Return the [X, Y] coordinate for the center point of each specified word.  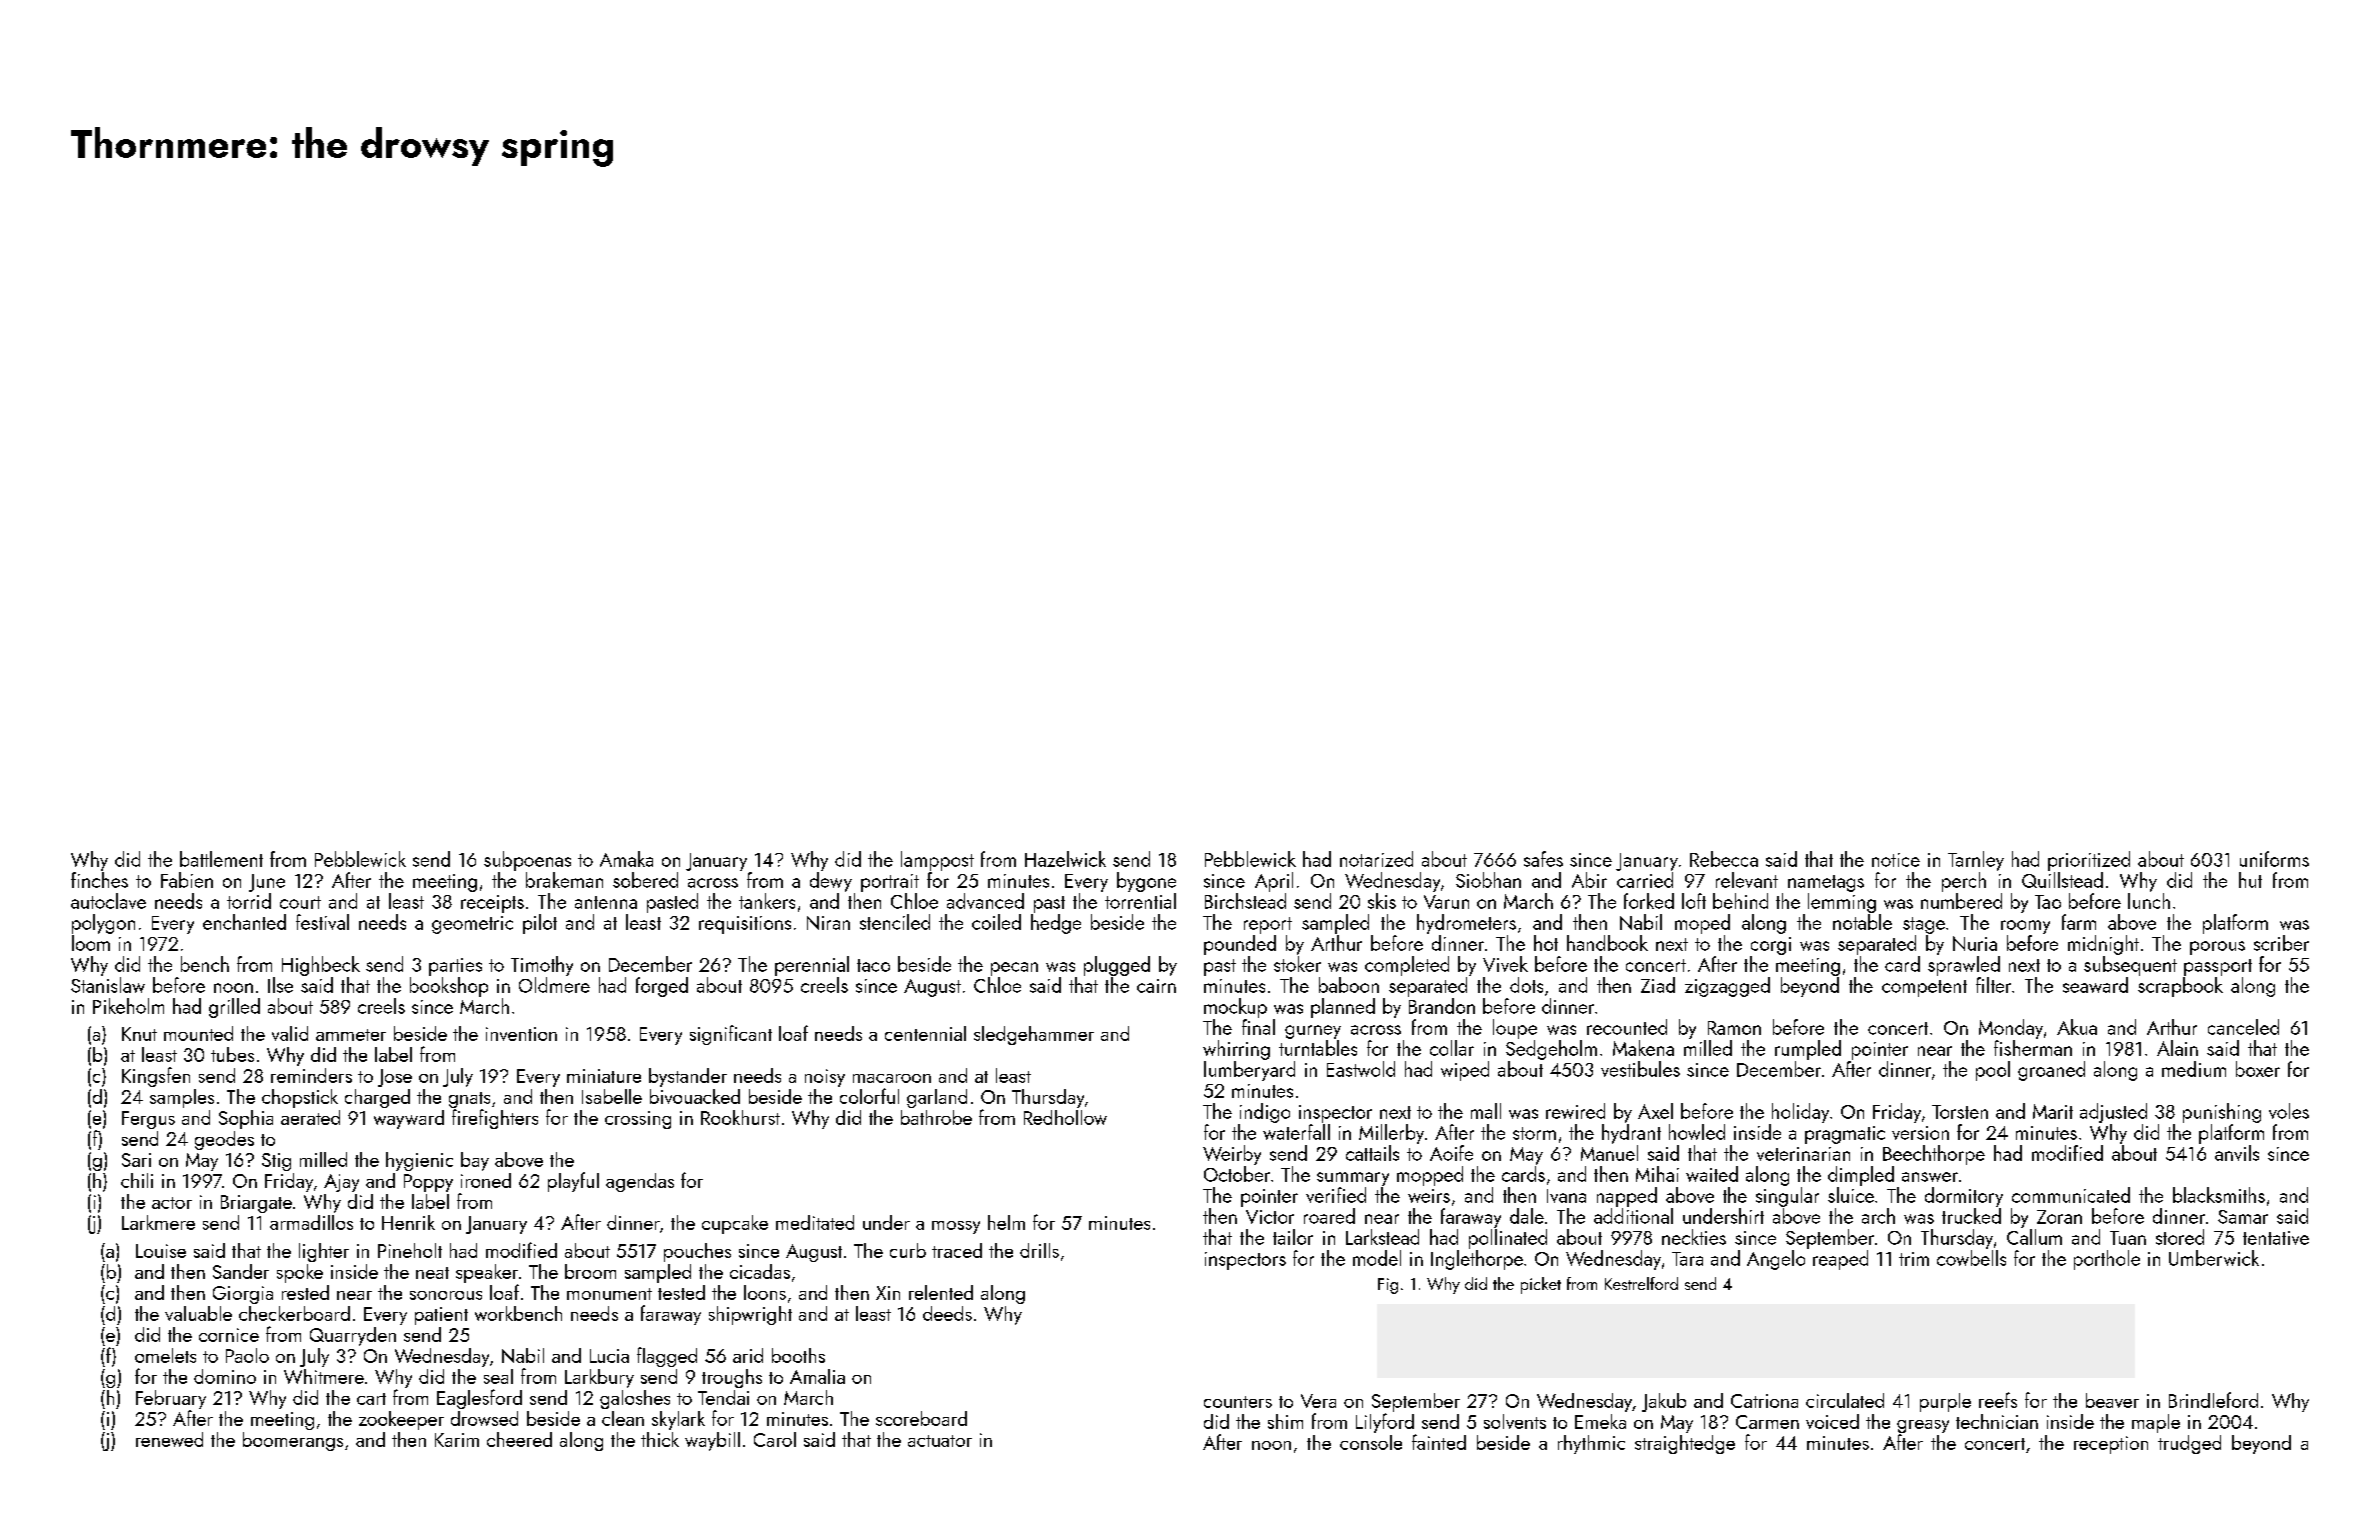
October [1237, 1174]
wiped [1465, 1071]
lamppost [937, 861]
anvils [2237, 1153]
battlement [221, 859]
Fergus [148, 1120]
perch [1964, 882]
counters [1238, 1402]
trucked [1971, 1216]
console [1371, 1442]
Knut [139, 1034]
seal [498, 1376]
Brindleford [2213, 1400]
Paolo [247, 1355]
